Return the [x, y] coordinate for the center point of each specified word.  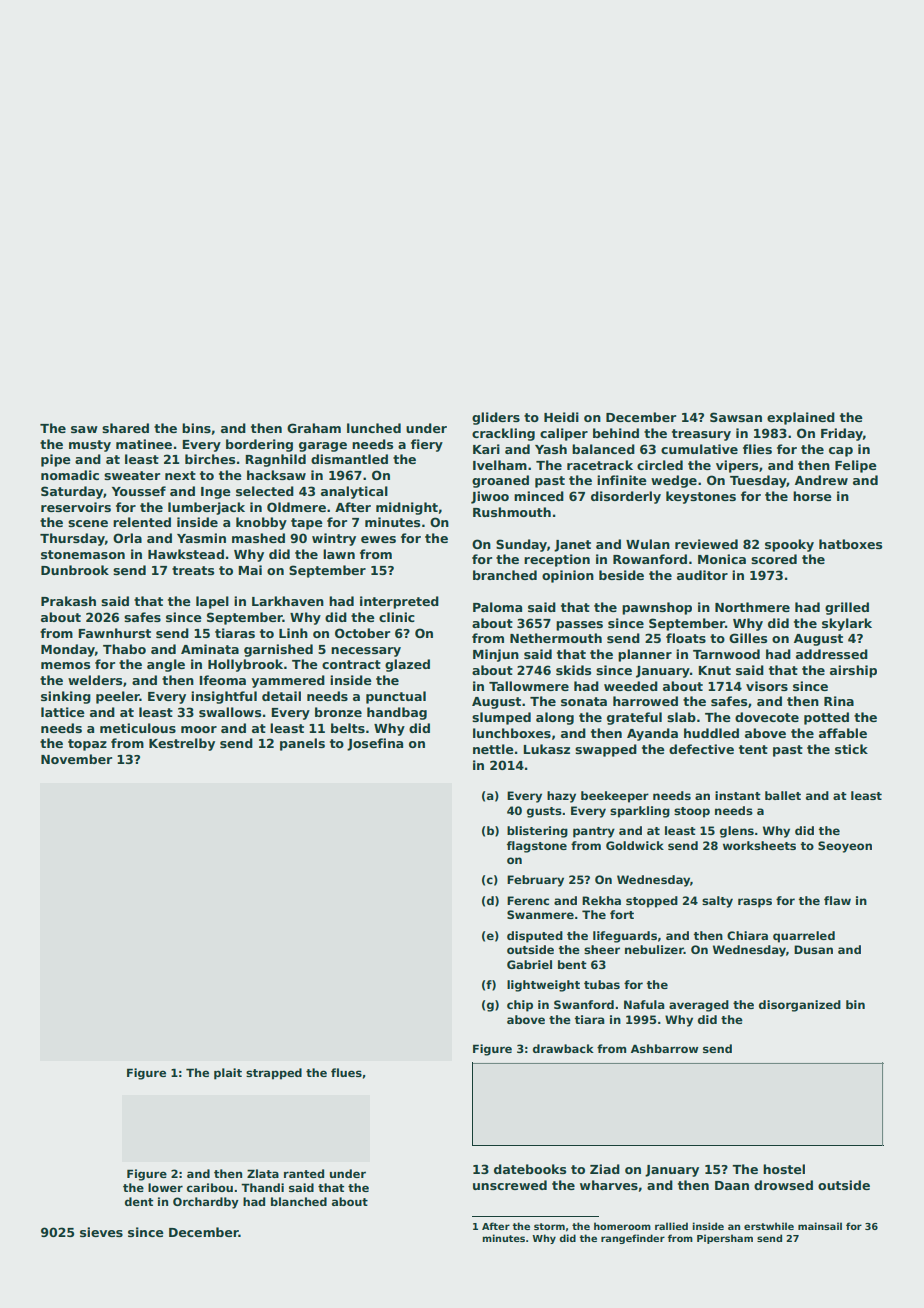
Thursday [72, 539]
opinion [568, 576]
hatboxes [850, 544]
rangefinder [633, 1239]
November [76, 759]
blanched [299, 1201]
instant [738, 795]
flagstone [537, 847]
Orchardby [206, 1203]
